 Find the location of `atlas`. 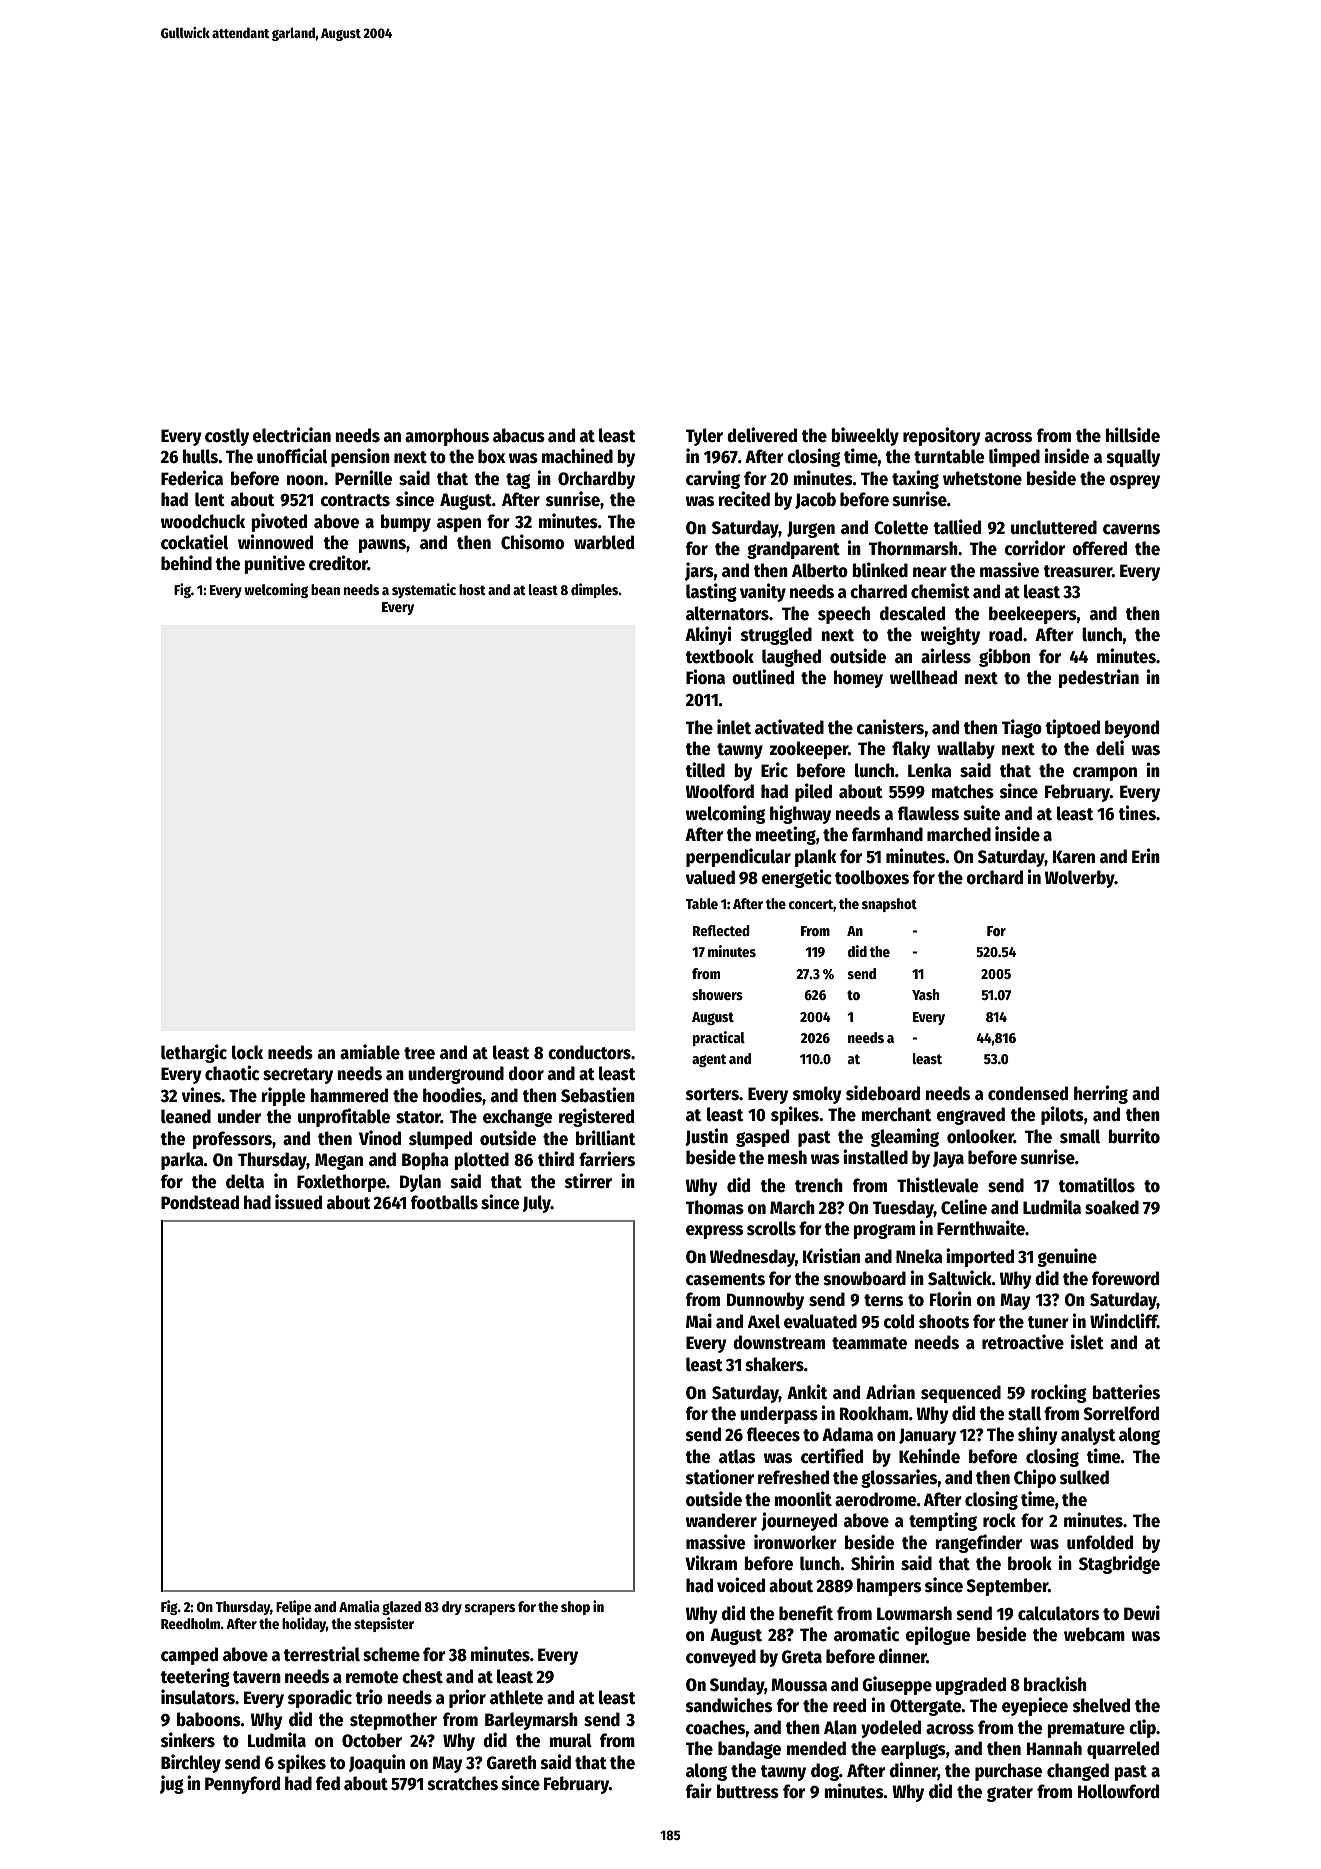

atlas is located at coordinates (737, 1456).
